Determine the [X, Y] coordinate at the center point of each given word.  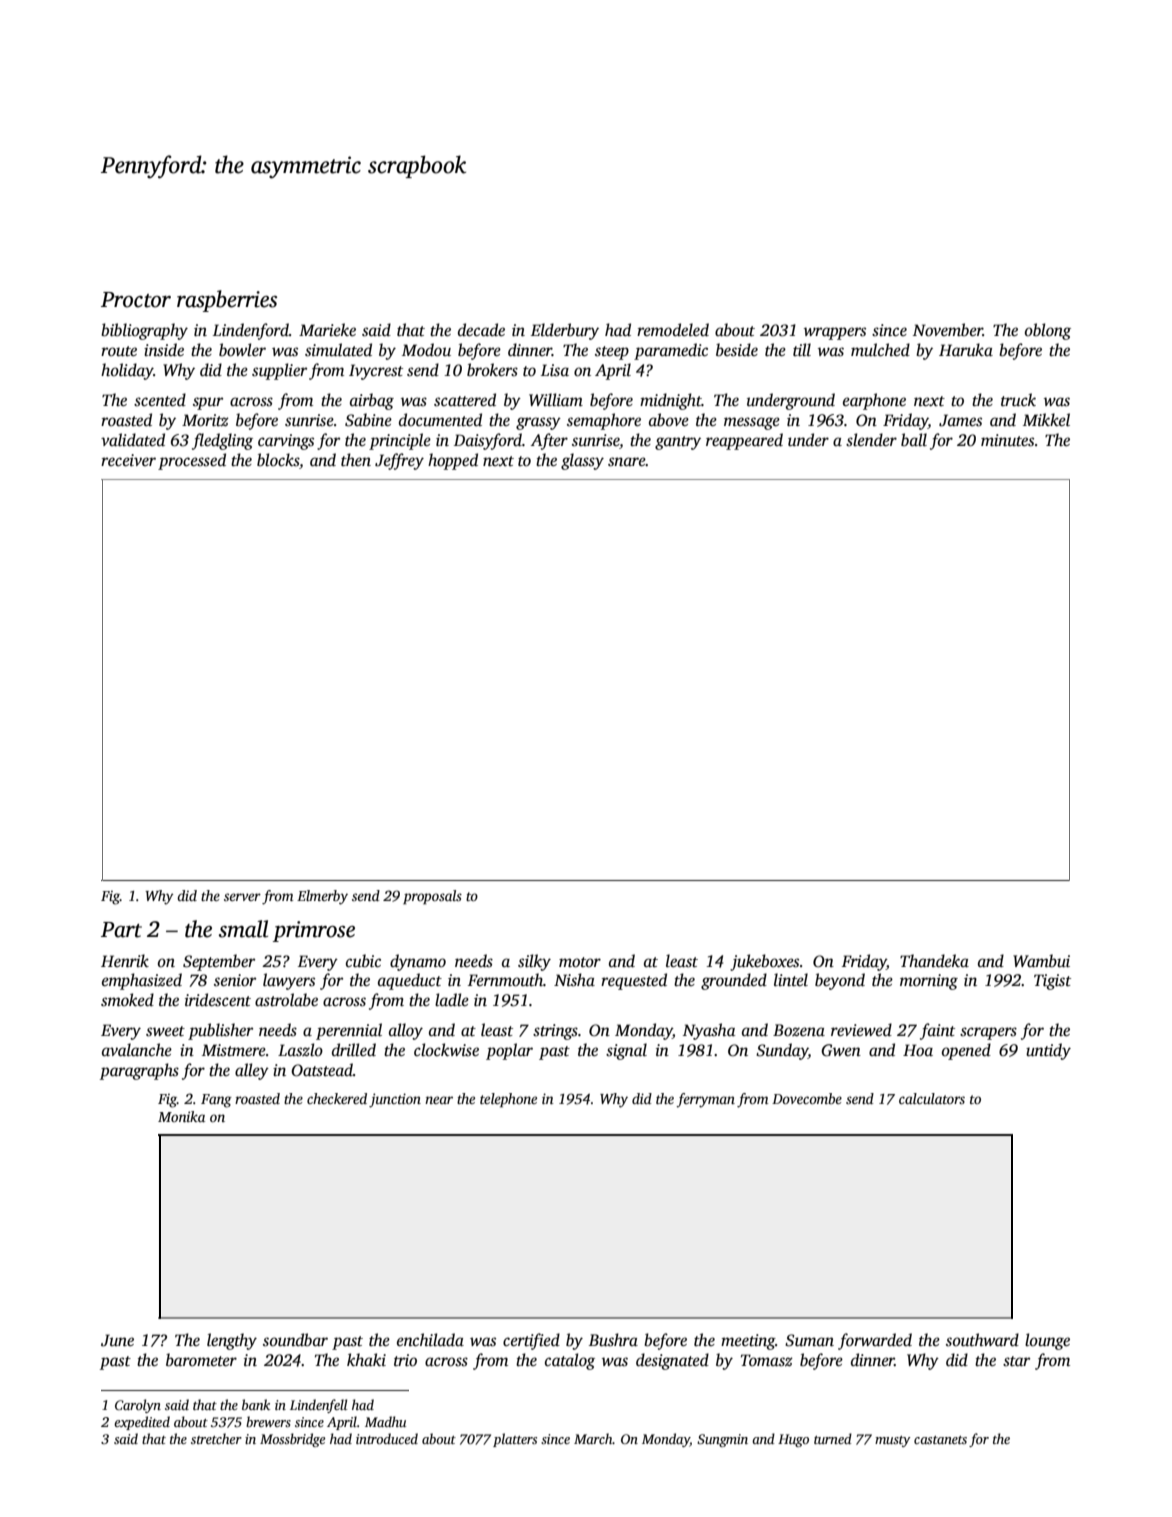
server [242, 897]
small [243, 929]
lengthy [232, 1341]
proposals [432, 897]
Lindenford [251, 331]
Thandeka [934, 961]
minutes [1007, 440]
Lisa [555, 370]
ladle [452, 1000]
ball [914, 440]
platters [515, 1440]
